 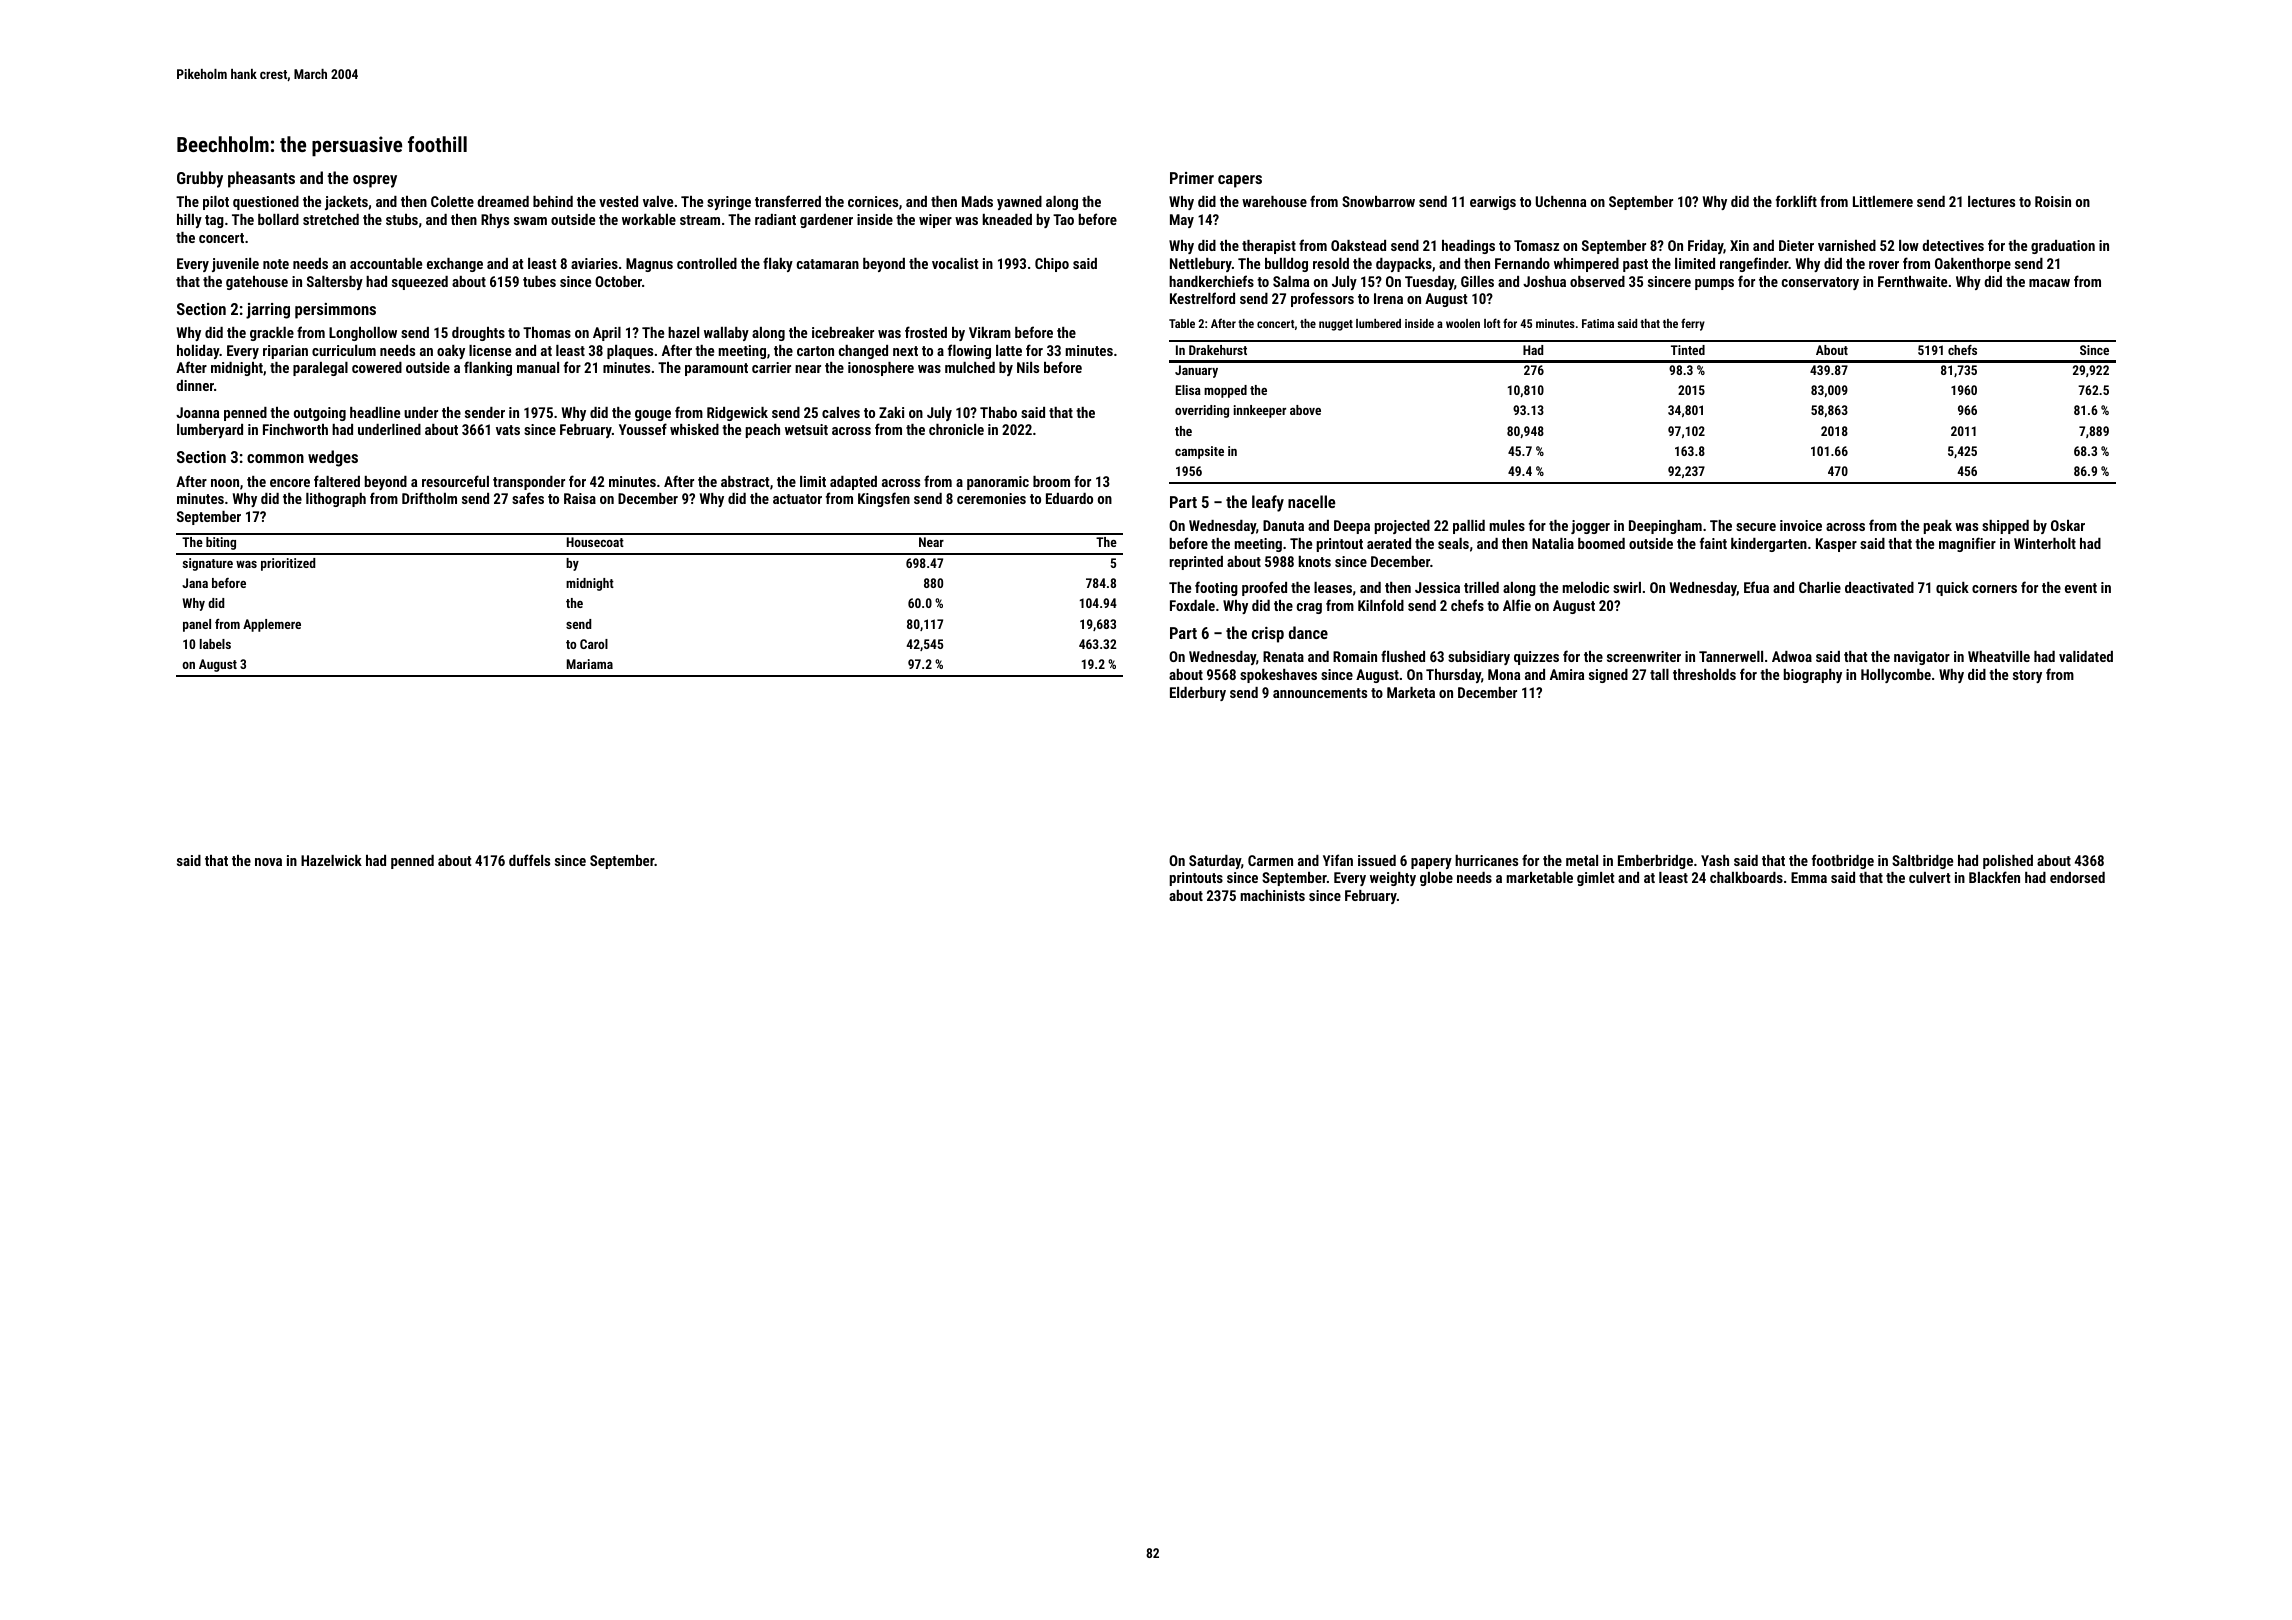 I want to click on osprey, so click(x=375, y=181).
